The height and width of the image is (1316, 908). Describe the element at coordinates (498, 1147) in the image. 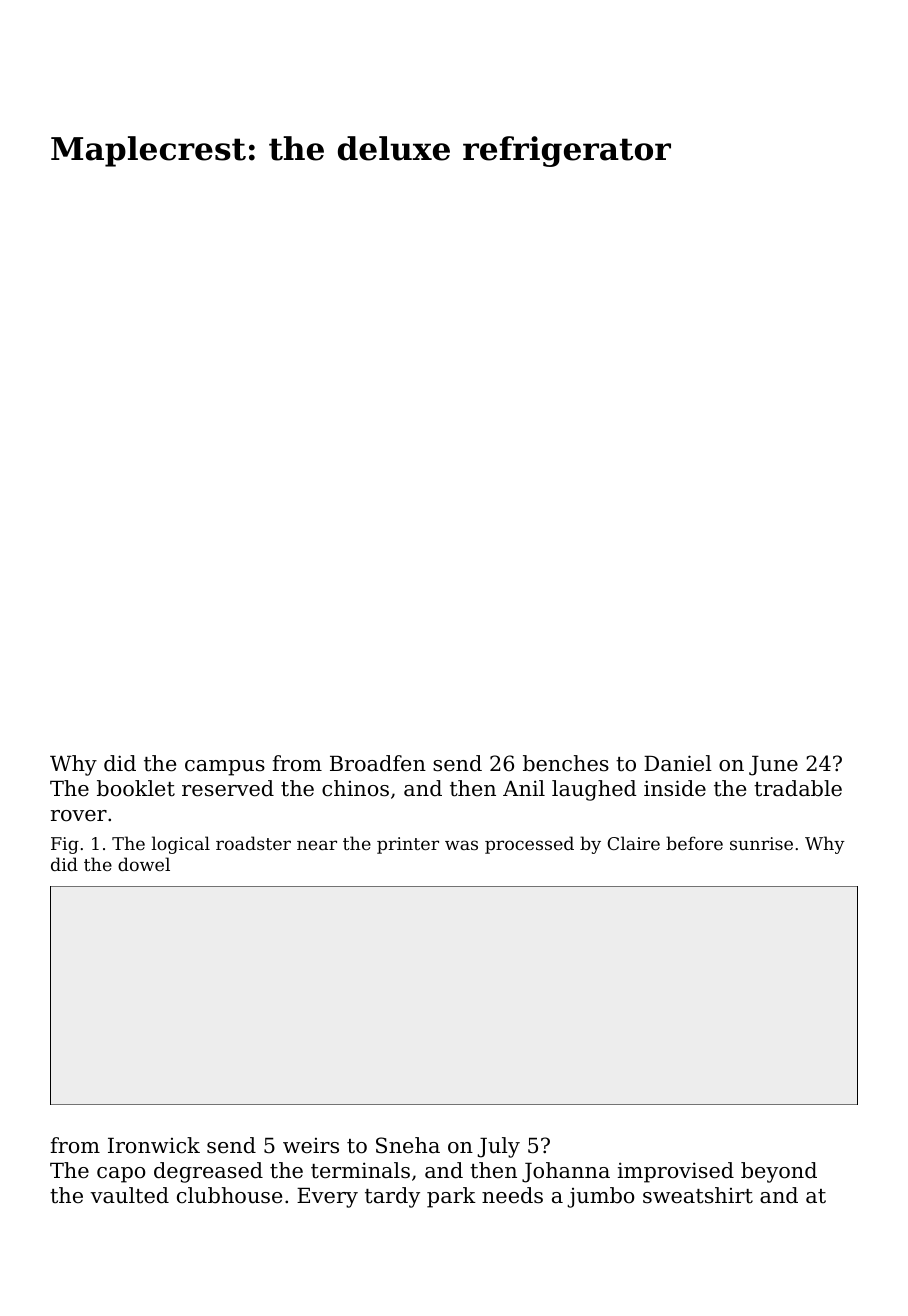

I see `July` at that location.
